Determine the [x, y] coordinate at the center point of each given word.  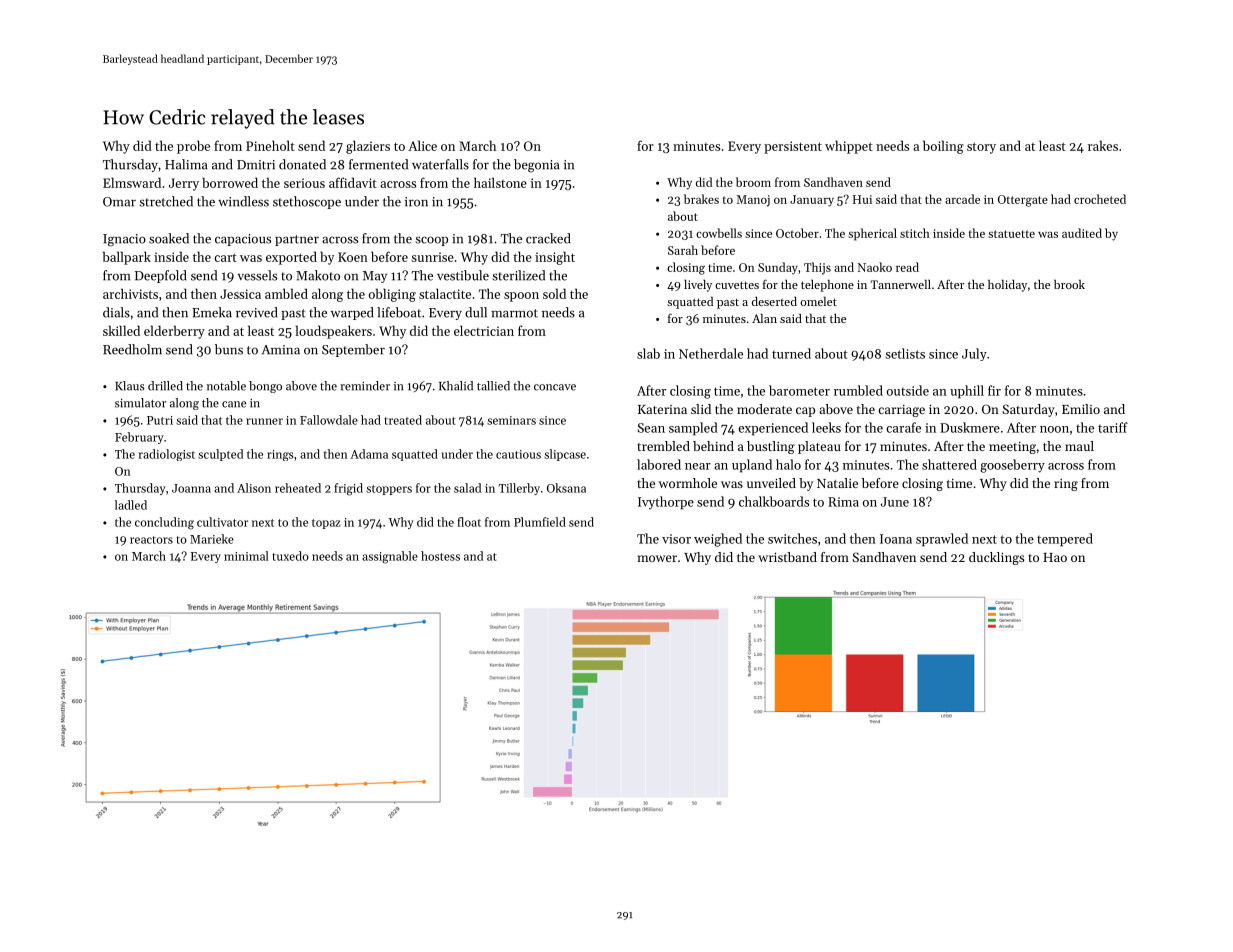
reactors [151, 540]
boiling [943, 147]
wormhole [688, 483]
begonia [537, 166]
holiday [1007, 285]
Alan [764, 318]
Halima [186, 164]
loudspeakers [334, 332]
